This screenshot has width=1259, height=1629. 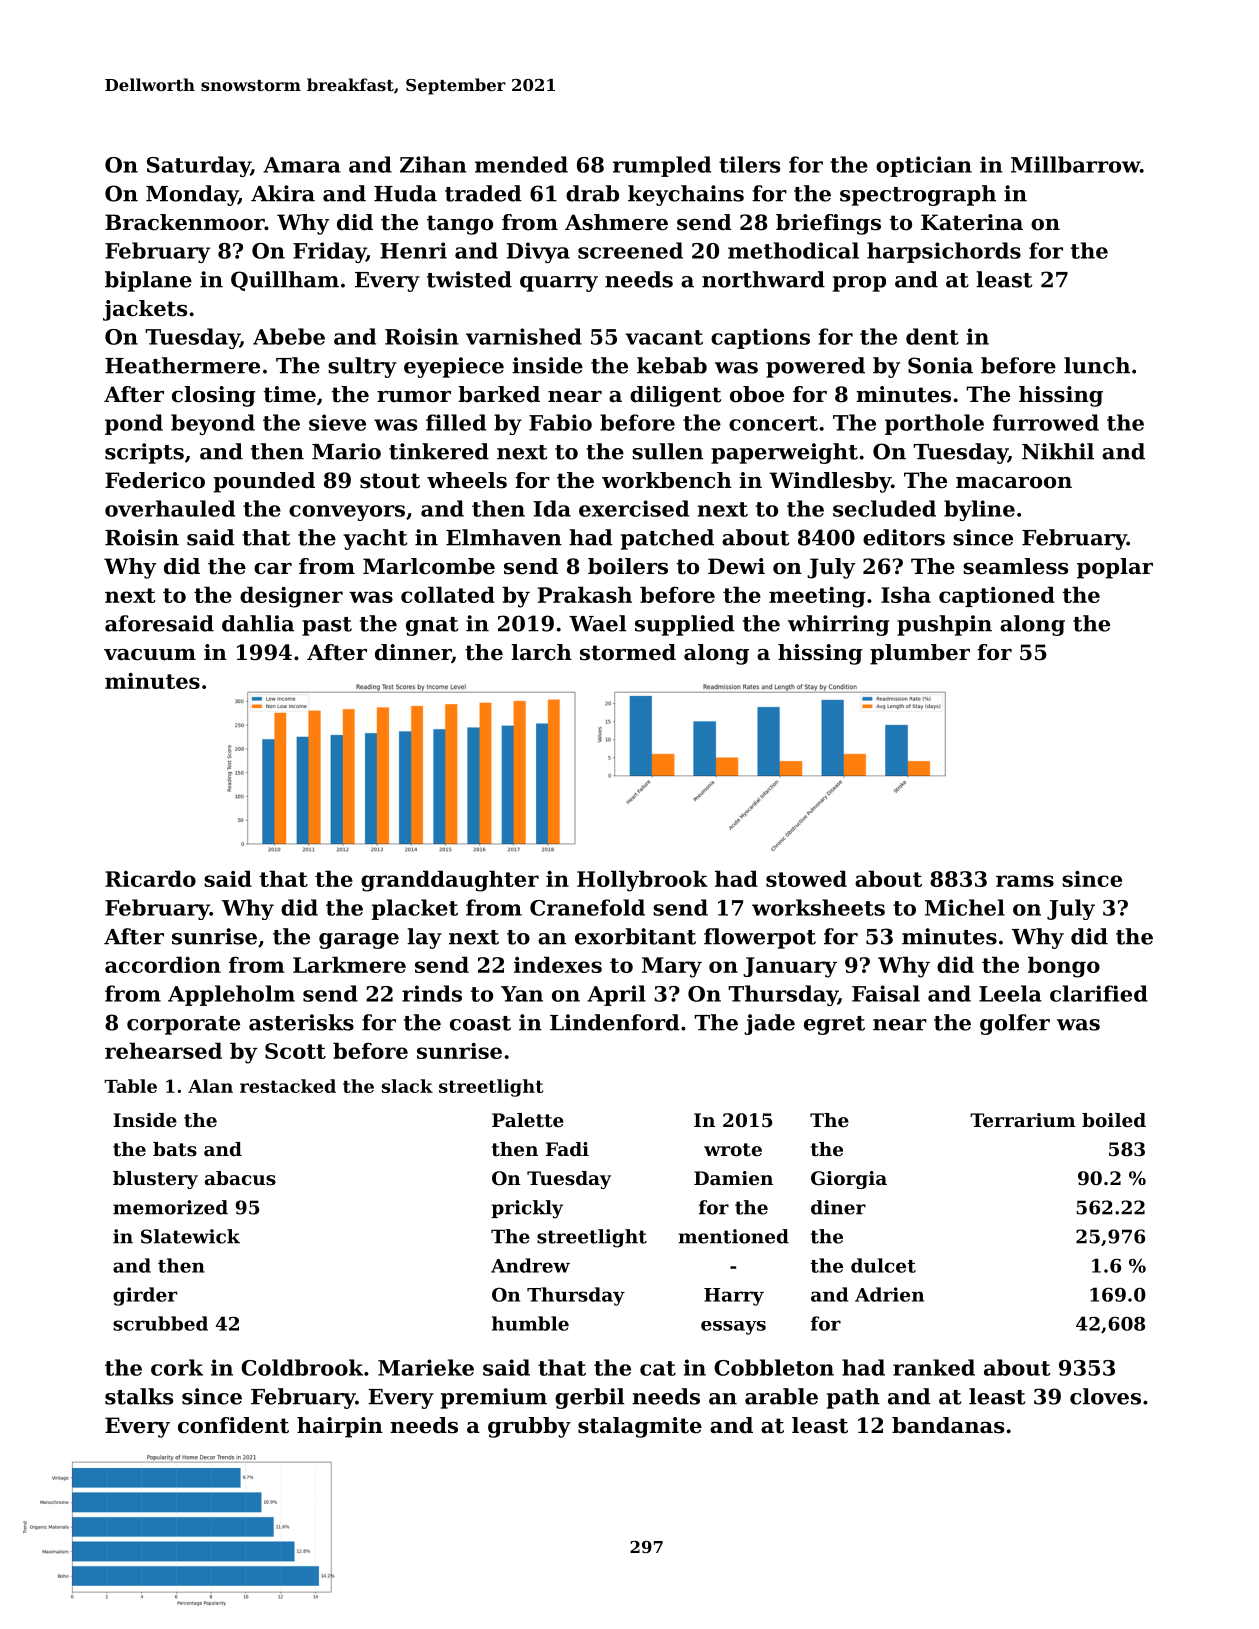 What do you see at coordinates (828, 224) in the screenshot?
I see `briefings` at bounding box center [828, 224].
